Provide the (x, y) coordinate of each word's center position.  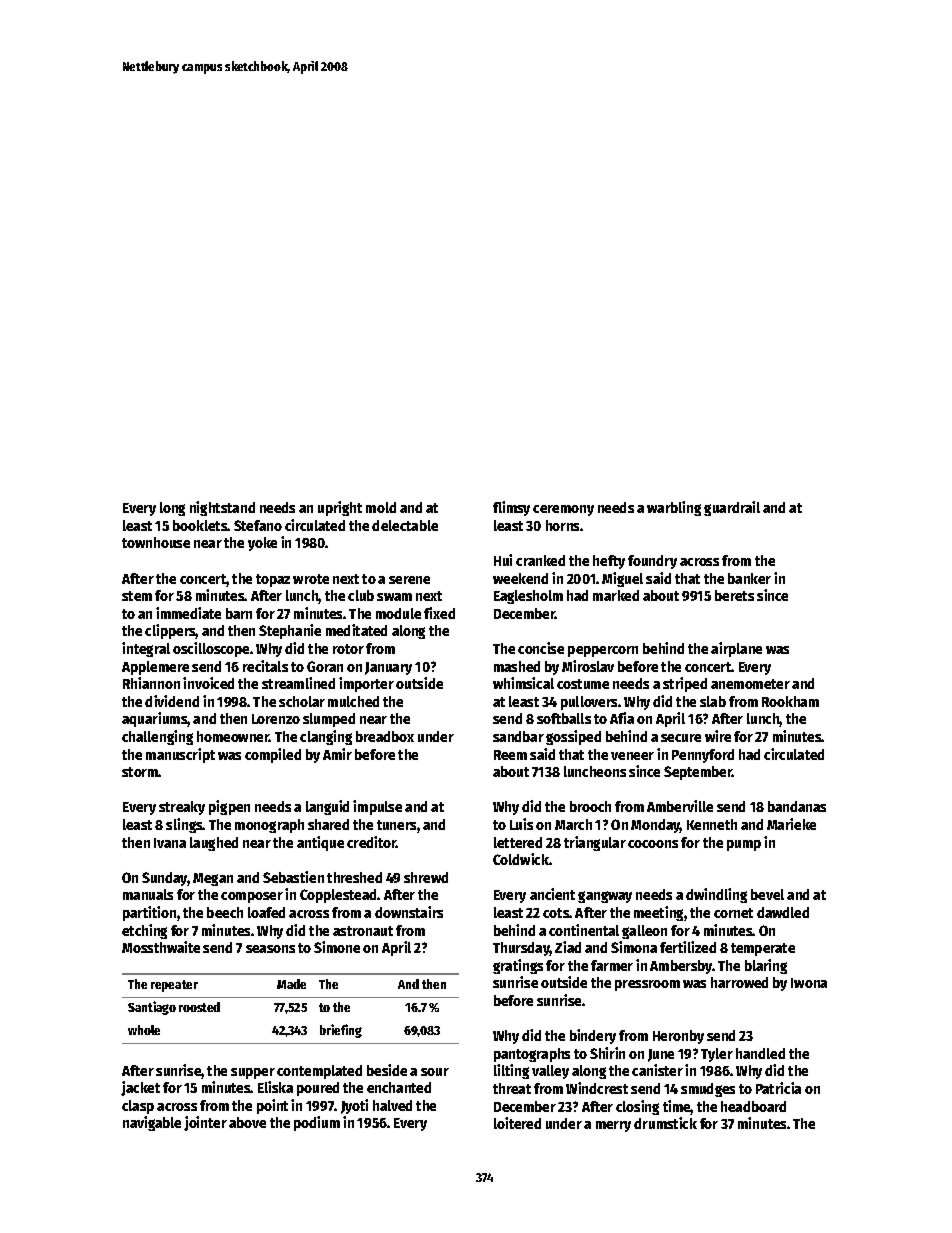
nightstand (222, 508)
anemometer (750, 684)
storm (140, 772)
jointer (205, 1123)
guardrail (732, 508)
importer (366, 684)
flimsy (511, 508)
